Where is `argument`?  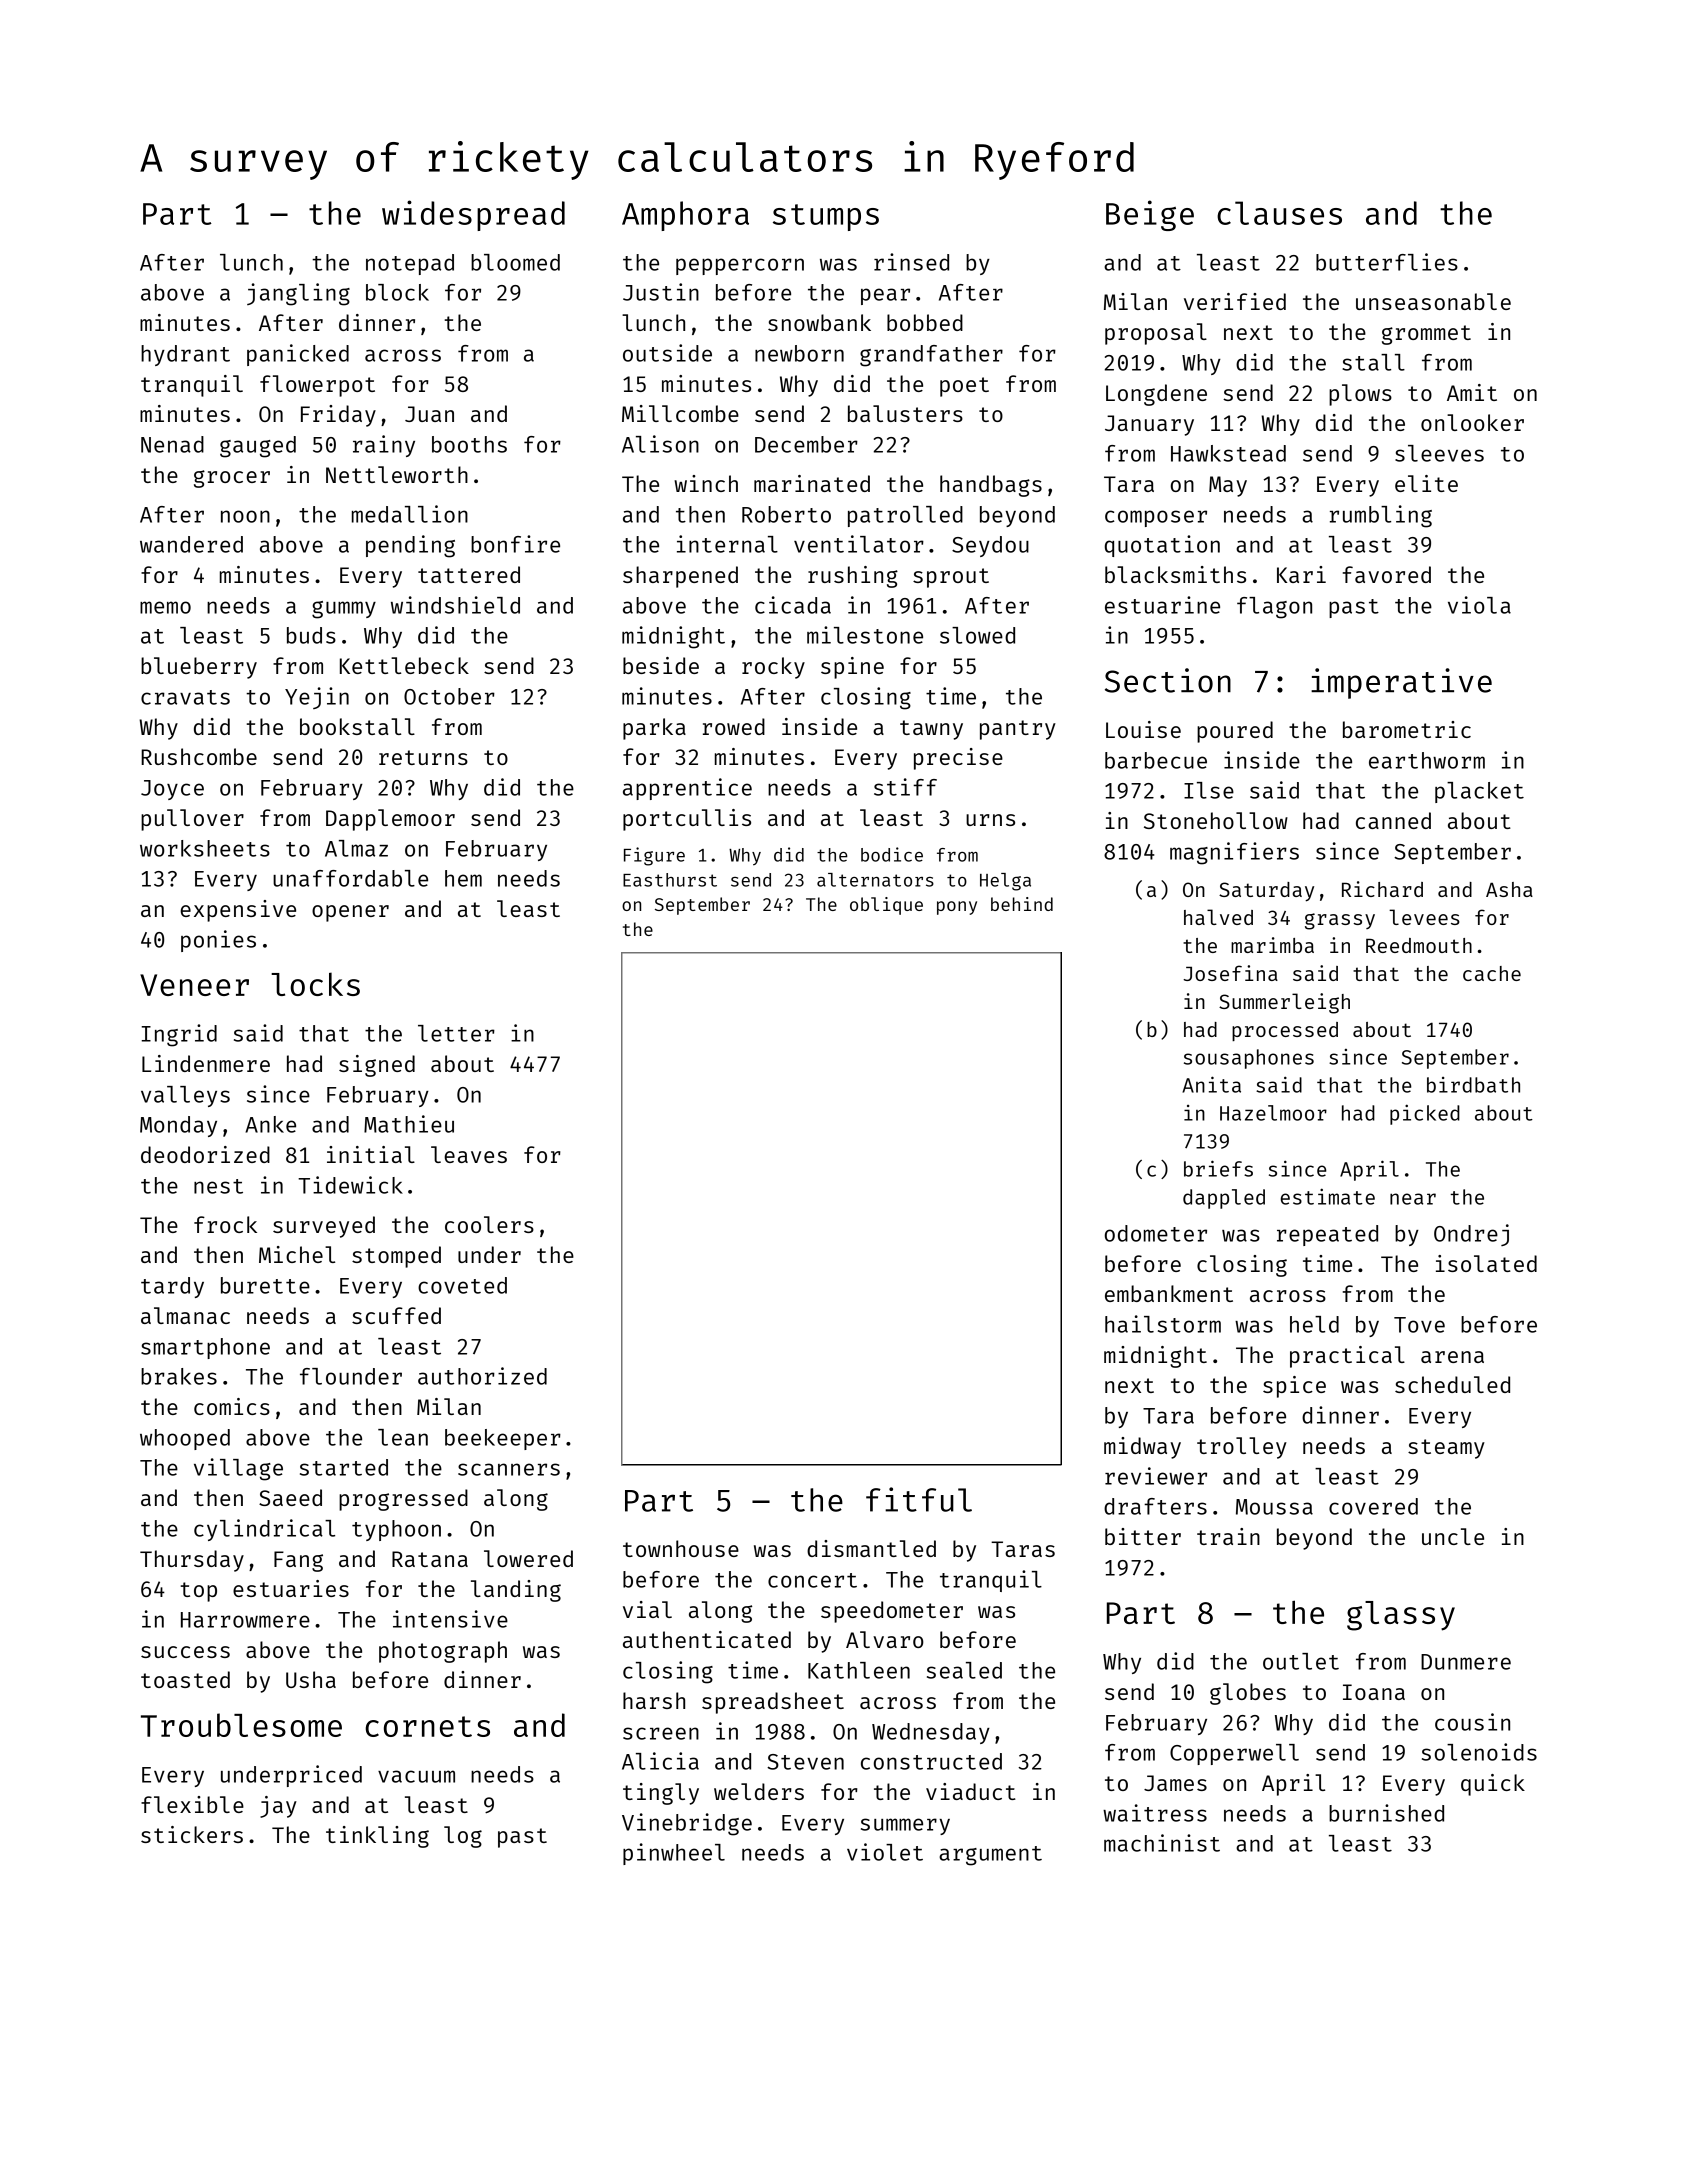
argument is located at coordinates (990, 1856).
